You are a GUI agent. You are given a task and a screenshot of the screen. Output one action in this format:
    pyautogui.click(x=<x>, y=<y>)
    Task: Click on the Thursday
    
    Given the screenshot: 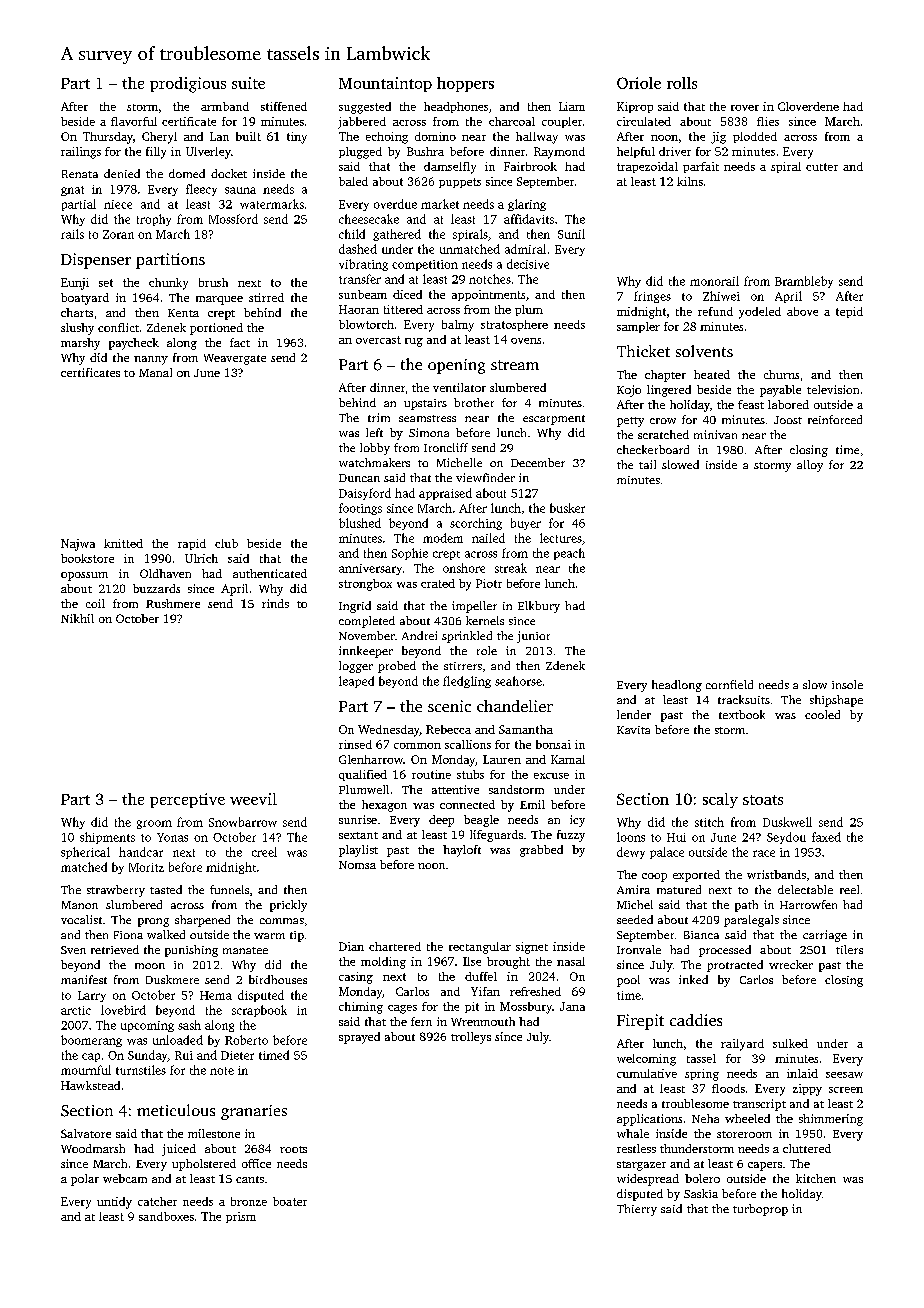 What is the action you would take?
    pyautogui.click(x=108, y=138)
